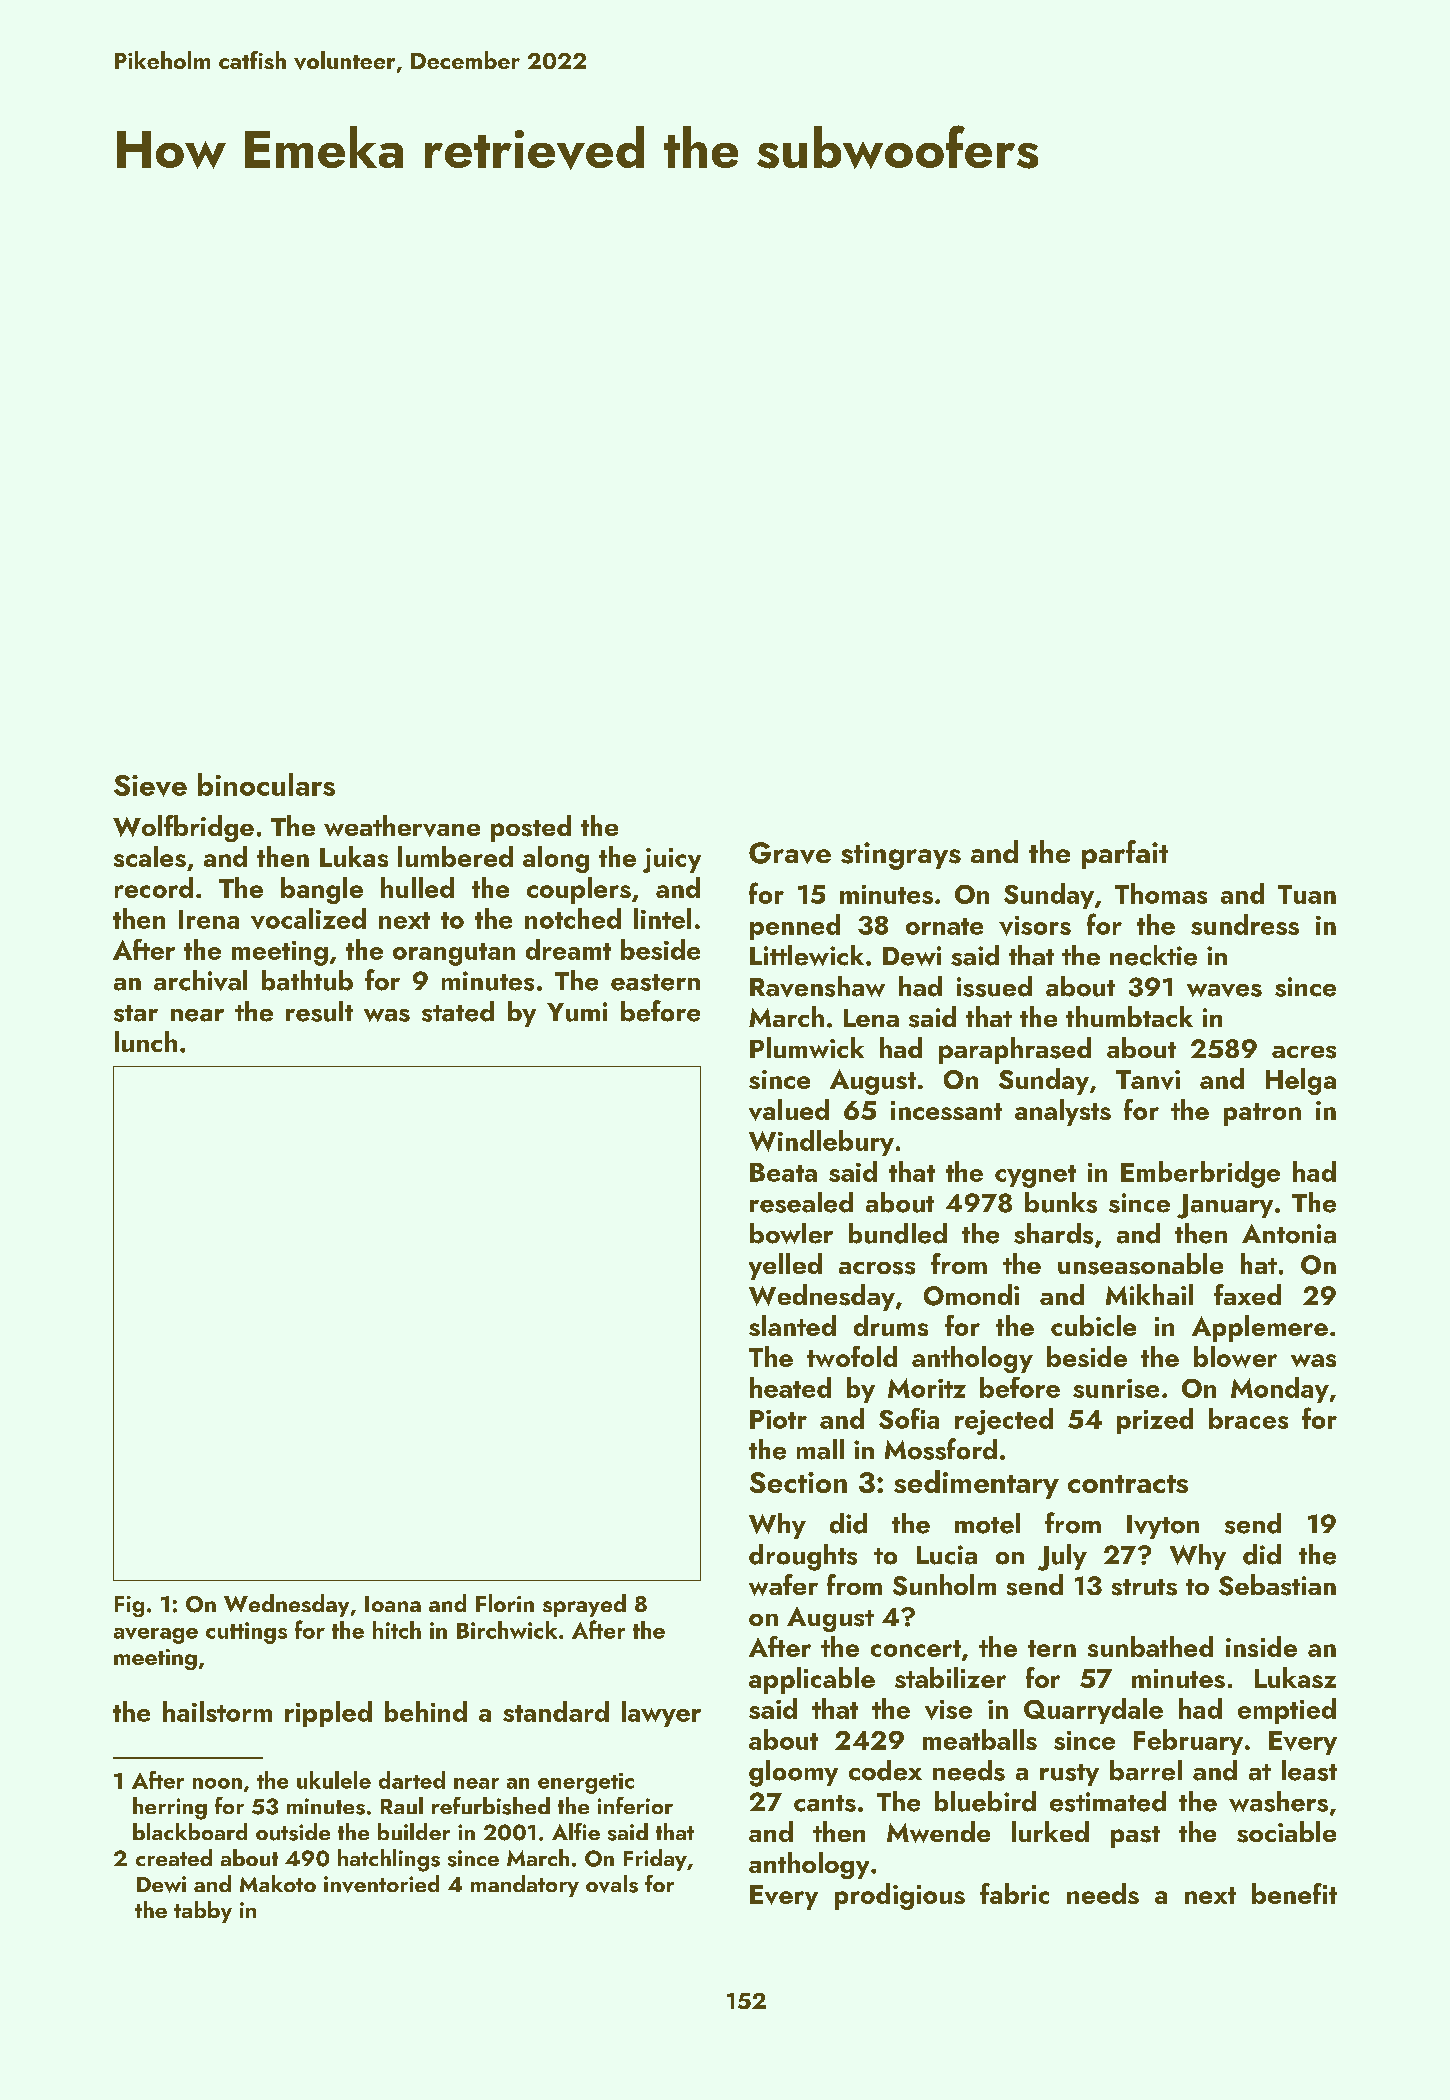 The image size is (1450, 2100). Describe the element at coordinates (655, 1860) in the page. I see `Friday` at that location.
